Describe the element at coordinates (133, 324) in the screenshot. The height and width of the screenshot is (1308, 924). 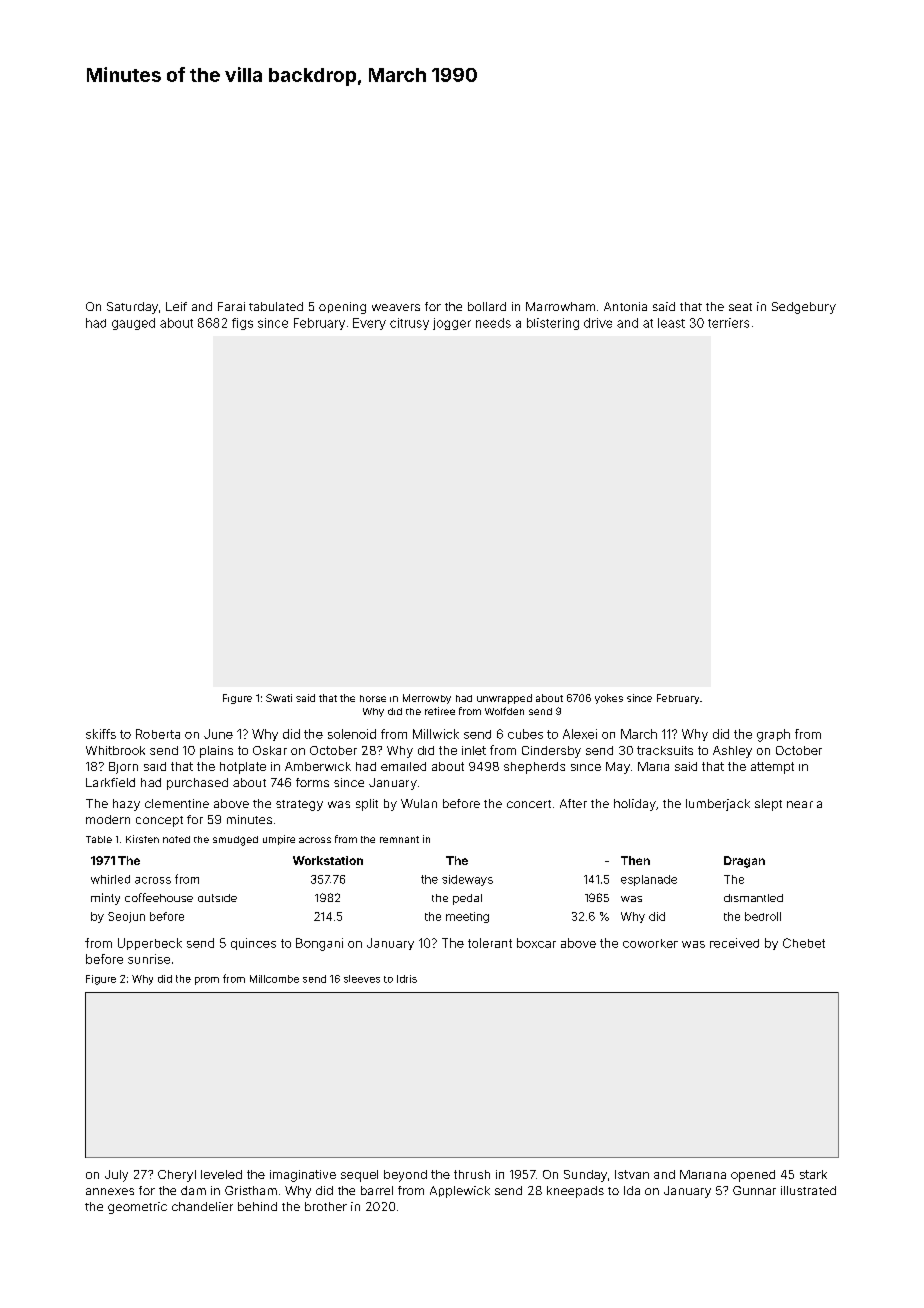
I see `gauged` at that location.
